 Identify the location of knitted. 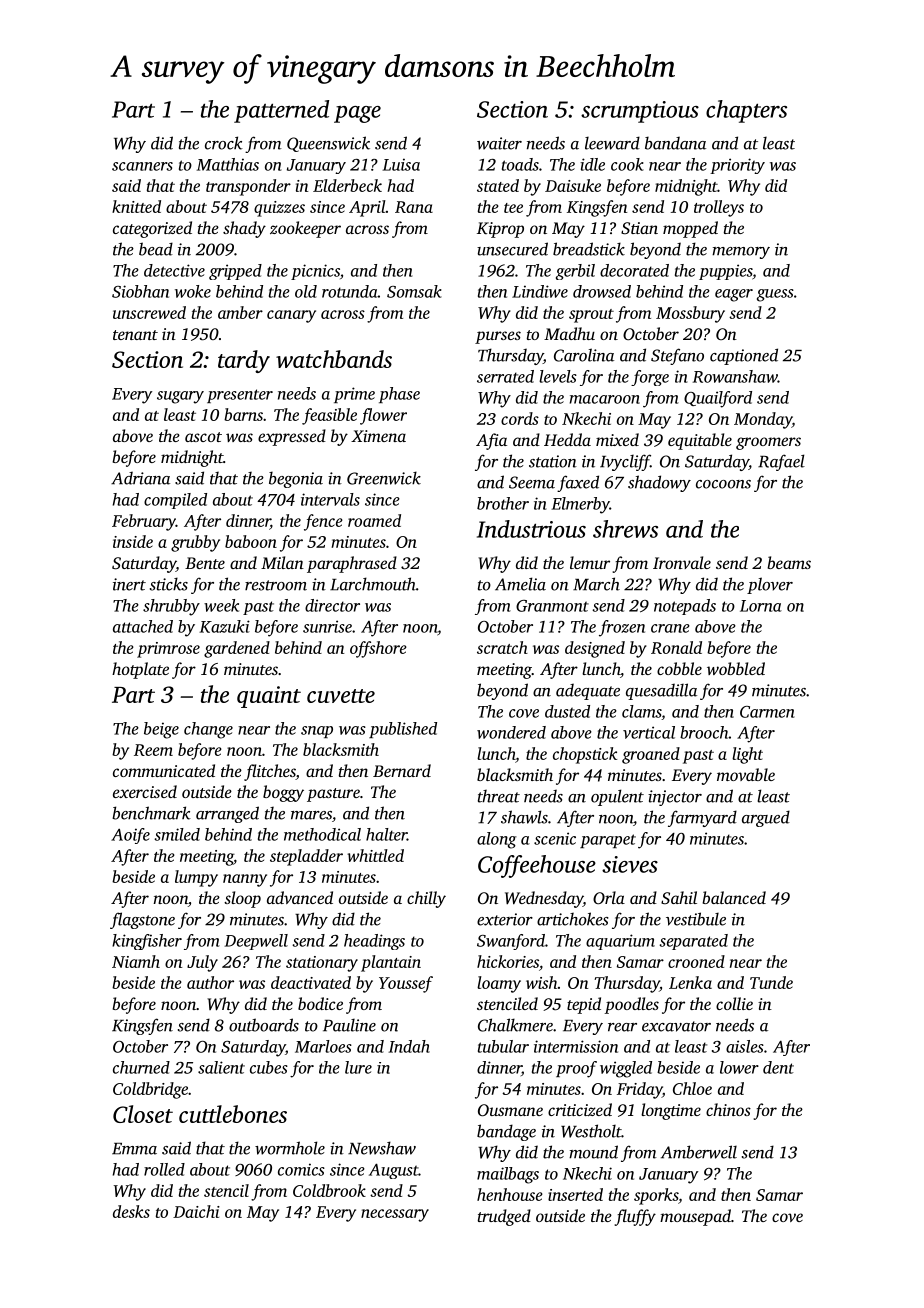
(136, 206).
